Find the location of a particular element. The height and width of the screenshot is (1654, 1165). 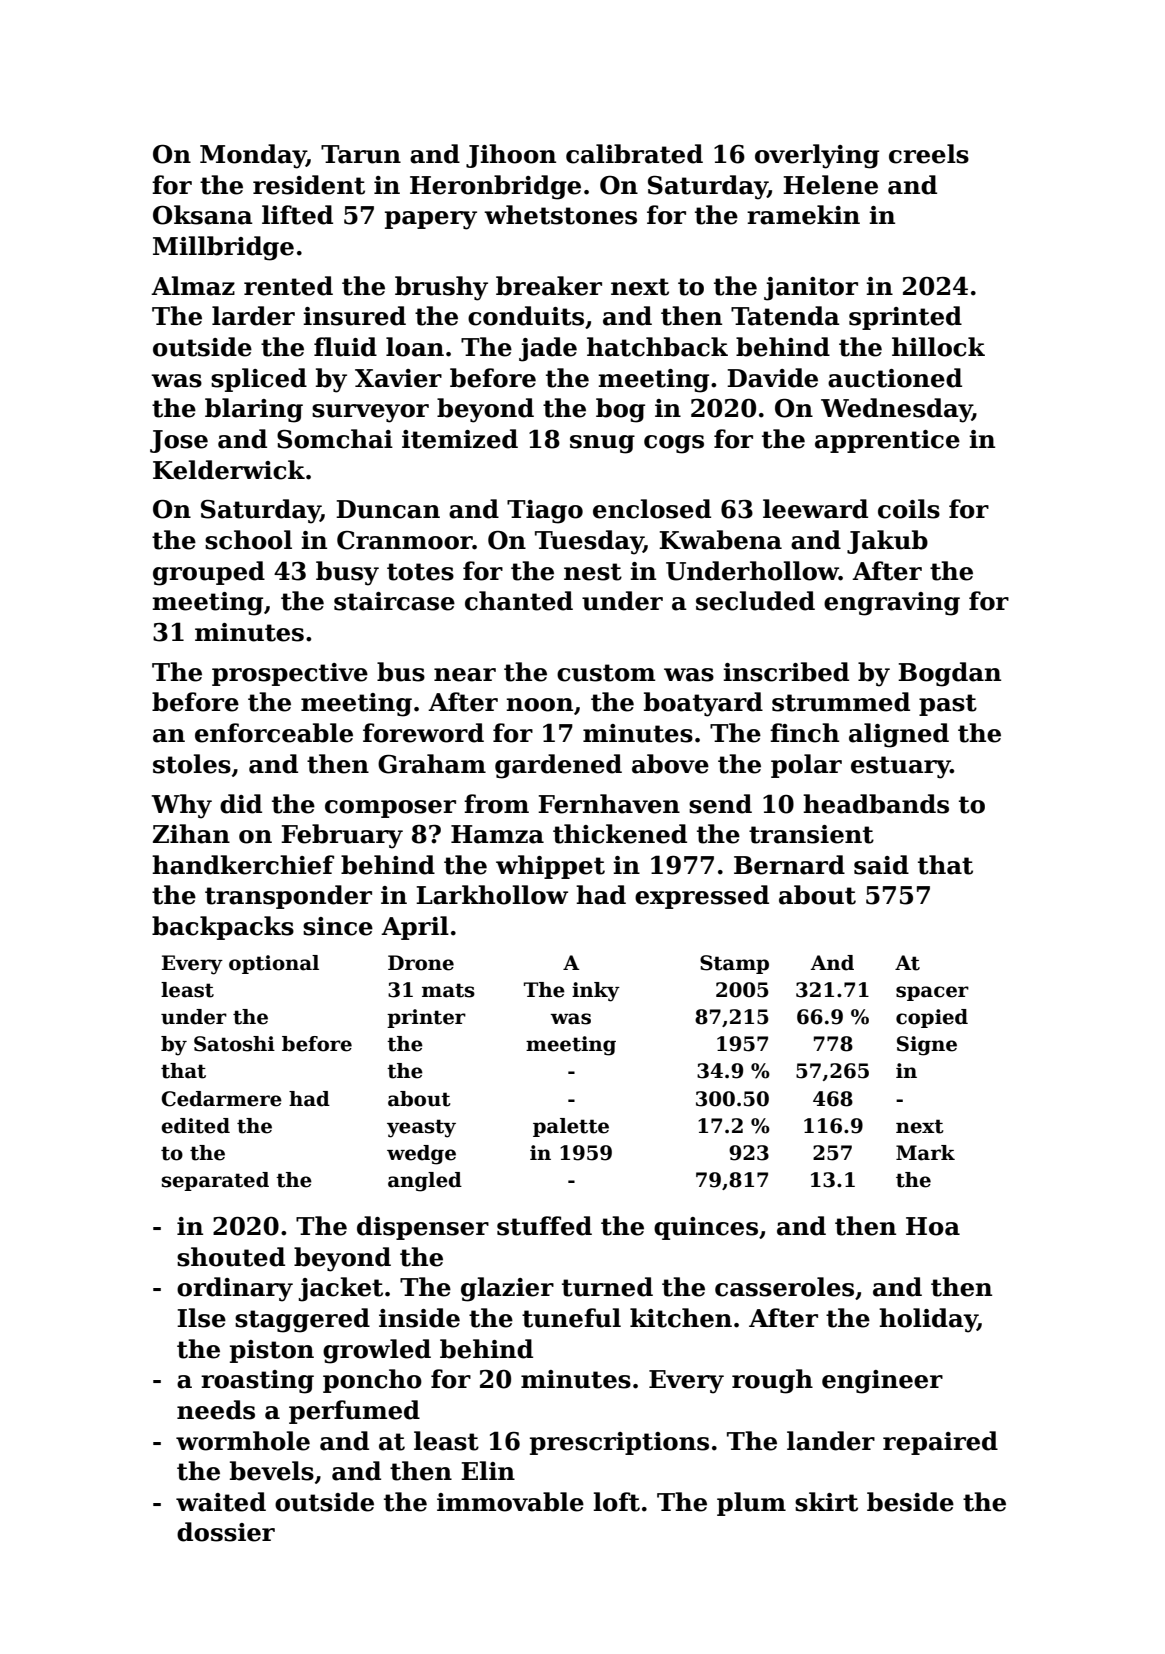

Hoa is located at coordinates (933, 1226).
